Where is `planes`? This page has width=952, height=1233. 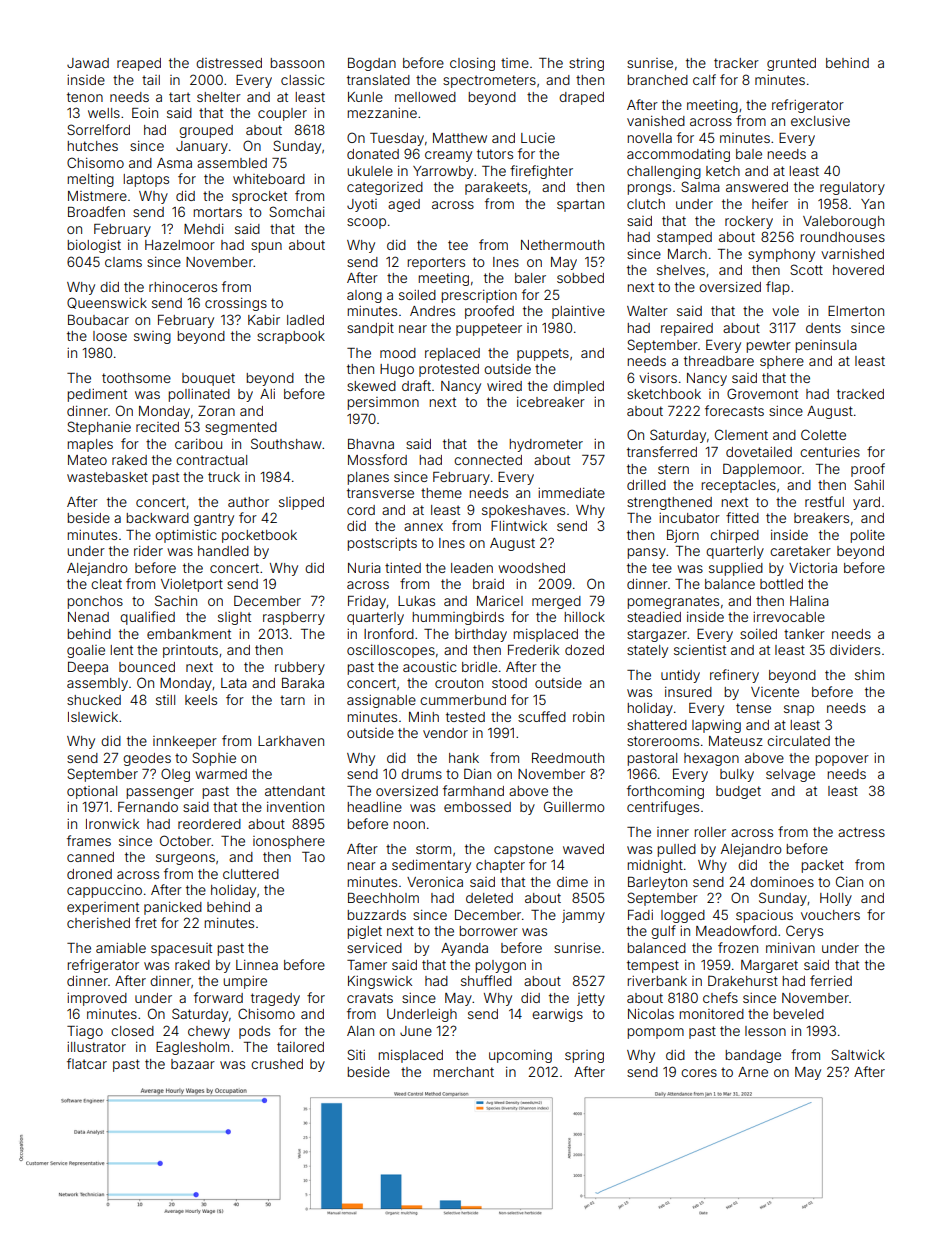 planes is located at coordinates (368, 478).
